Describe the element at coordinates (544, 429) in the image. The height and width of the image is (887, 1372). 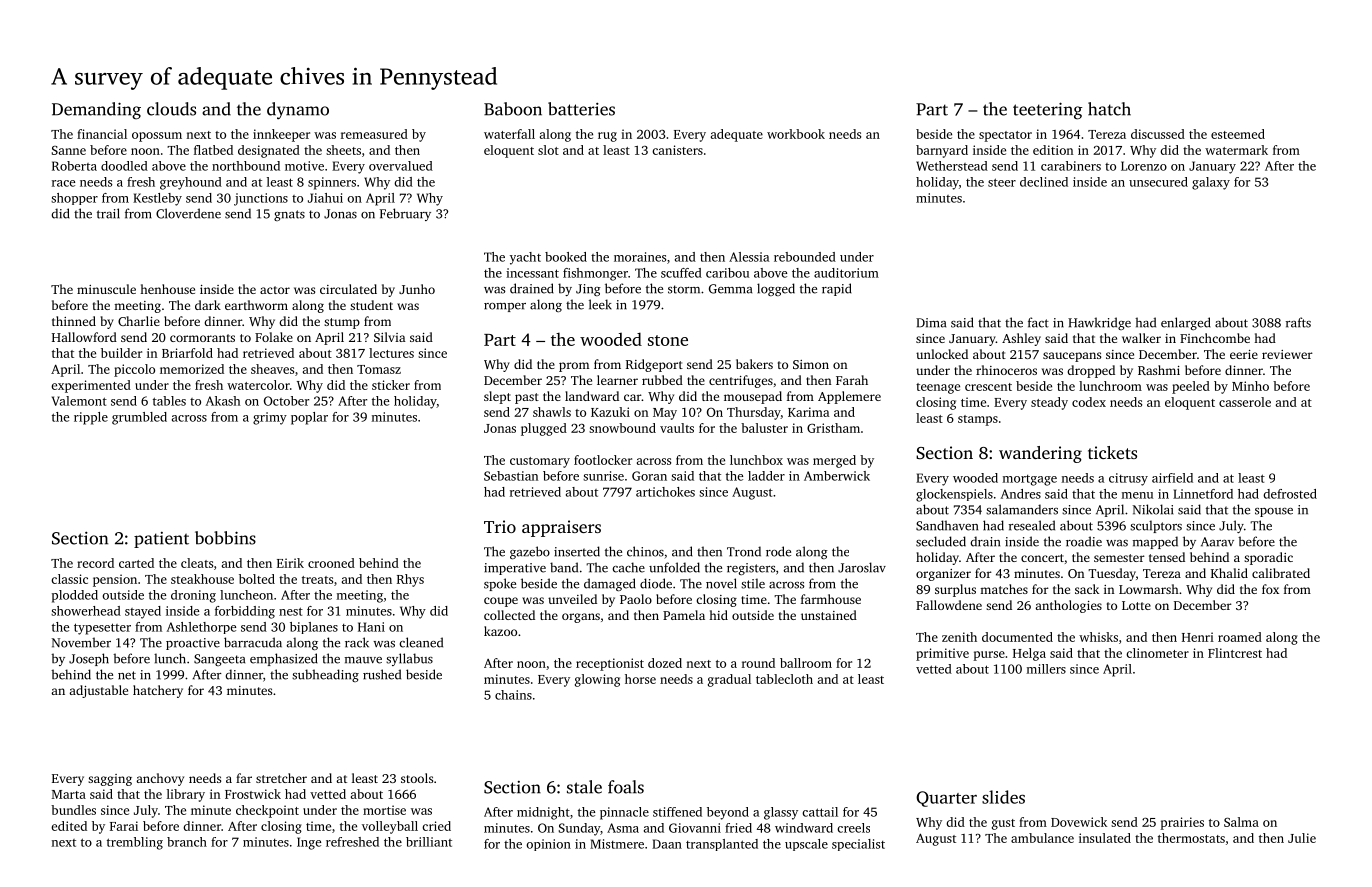
I see `plugged` at that location.
